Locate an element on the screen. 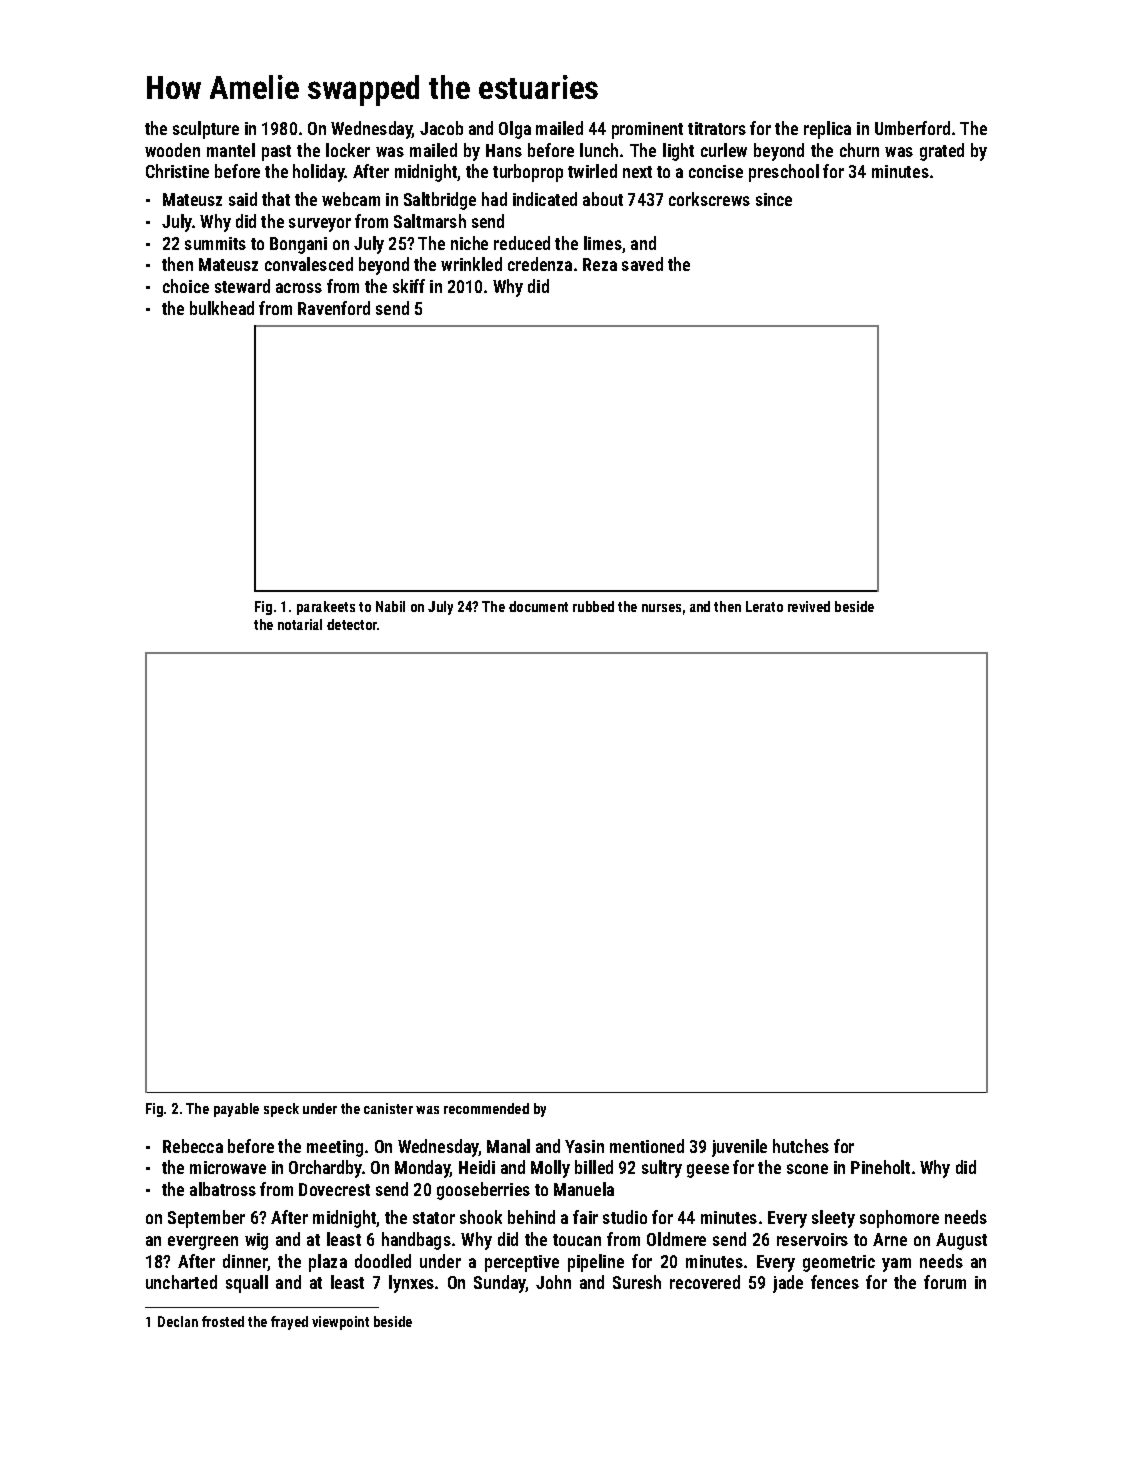  sculpture is located at coordinates (206, 130).
